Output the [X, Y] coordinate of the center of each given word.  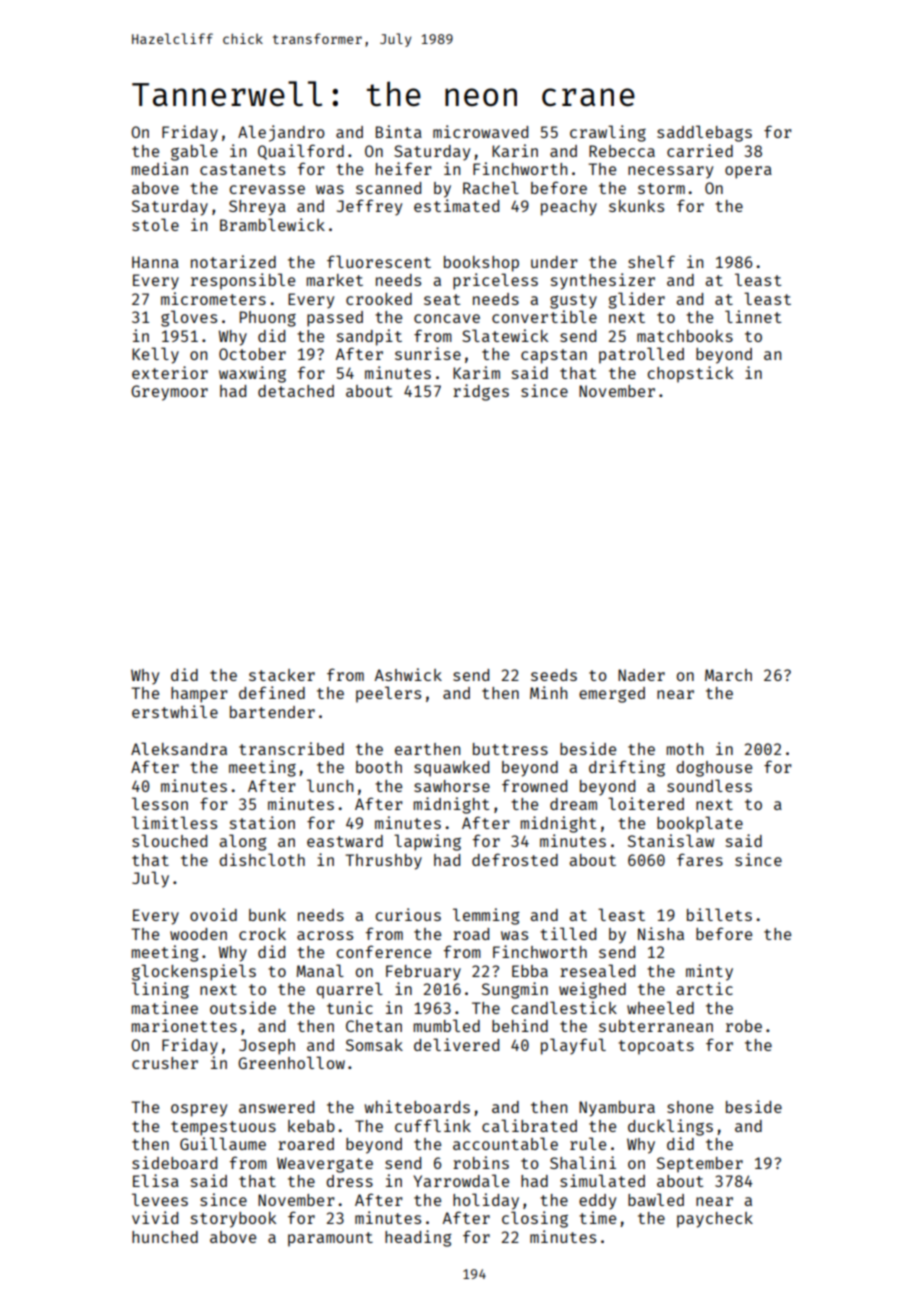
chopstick [690, 374]
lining [160, 990]
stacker [282, 675]
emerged [612, 695]
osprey [199, 1110]
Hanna [155, 262]
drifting [627, 768]
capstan [554, 356]
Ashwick [408, 674]
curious [408, 914]
